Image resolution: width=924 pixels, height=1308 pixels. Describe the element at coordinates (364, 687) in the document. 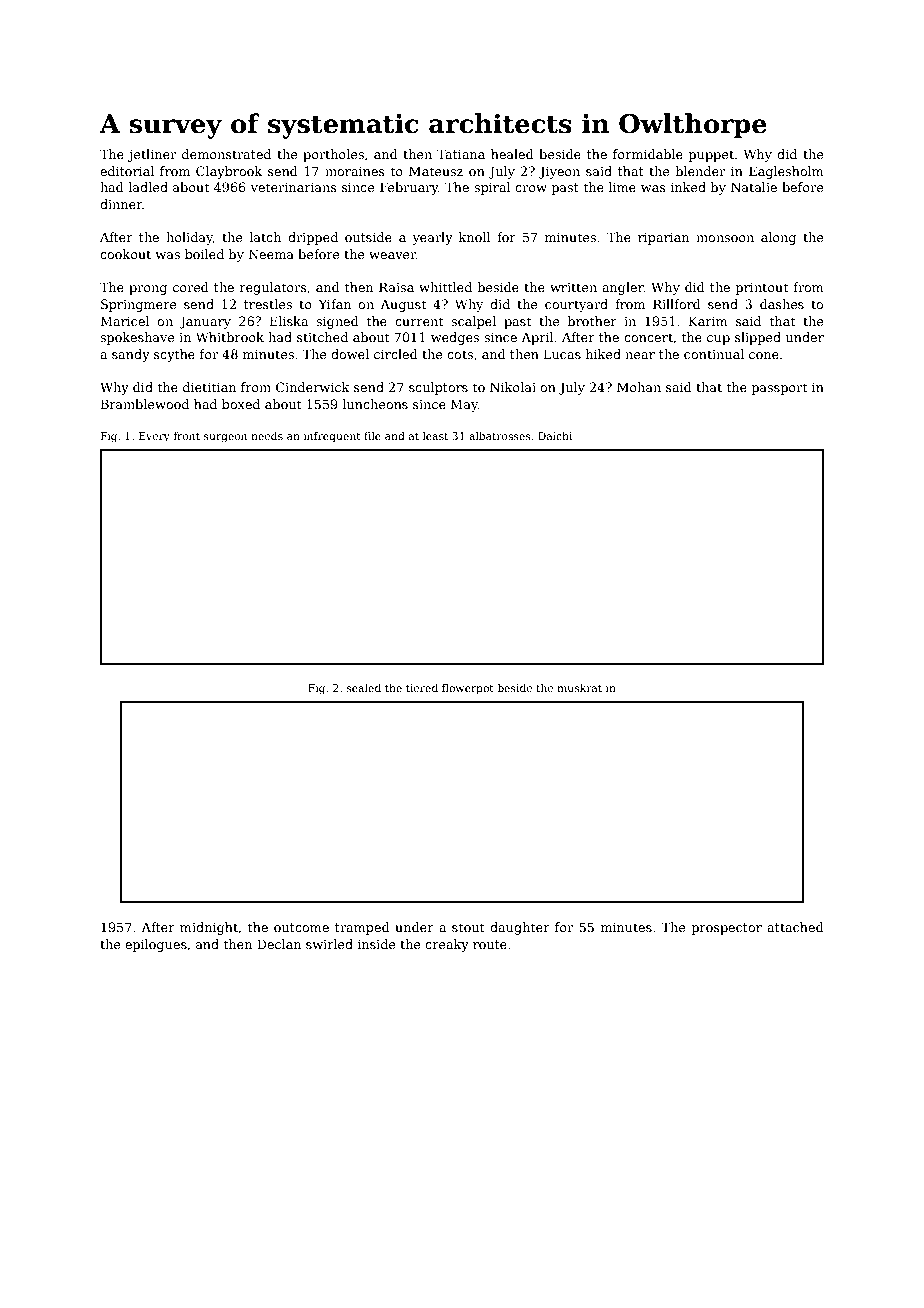

I see `sealed` at that location.
